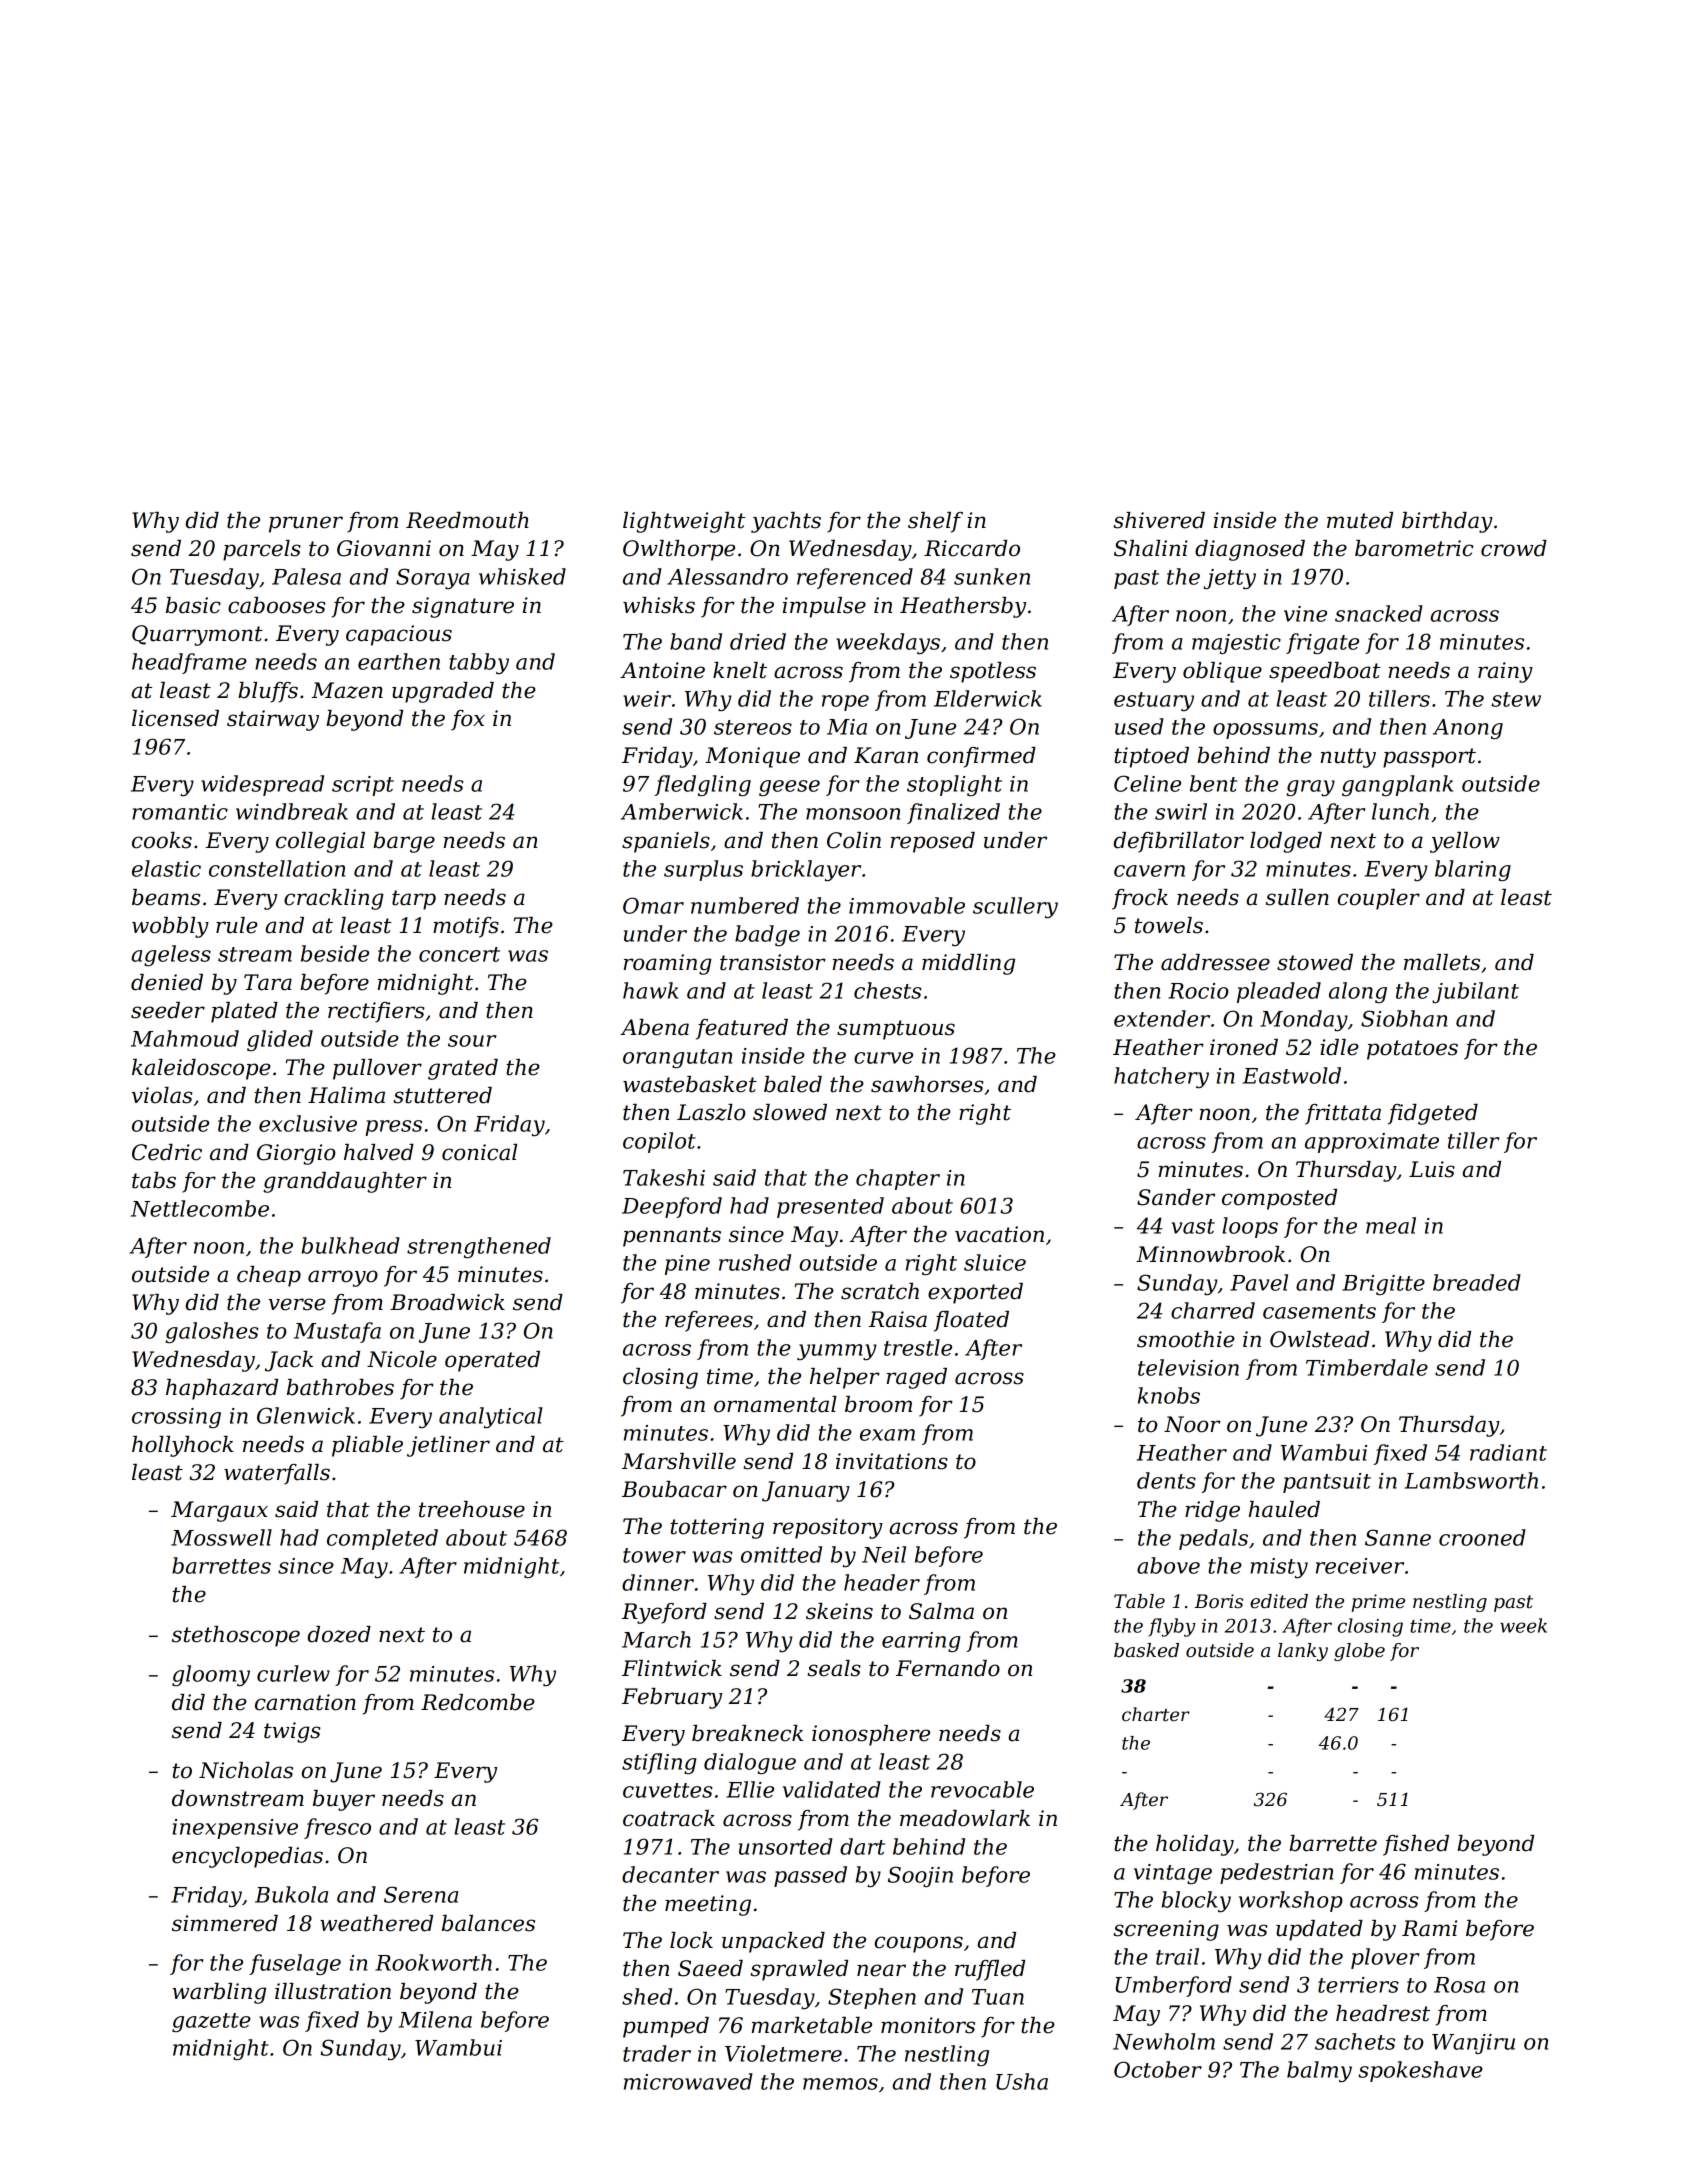 This page has height=2178, width=1683. I want to click on frittata, so click(1343, 1114).
